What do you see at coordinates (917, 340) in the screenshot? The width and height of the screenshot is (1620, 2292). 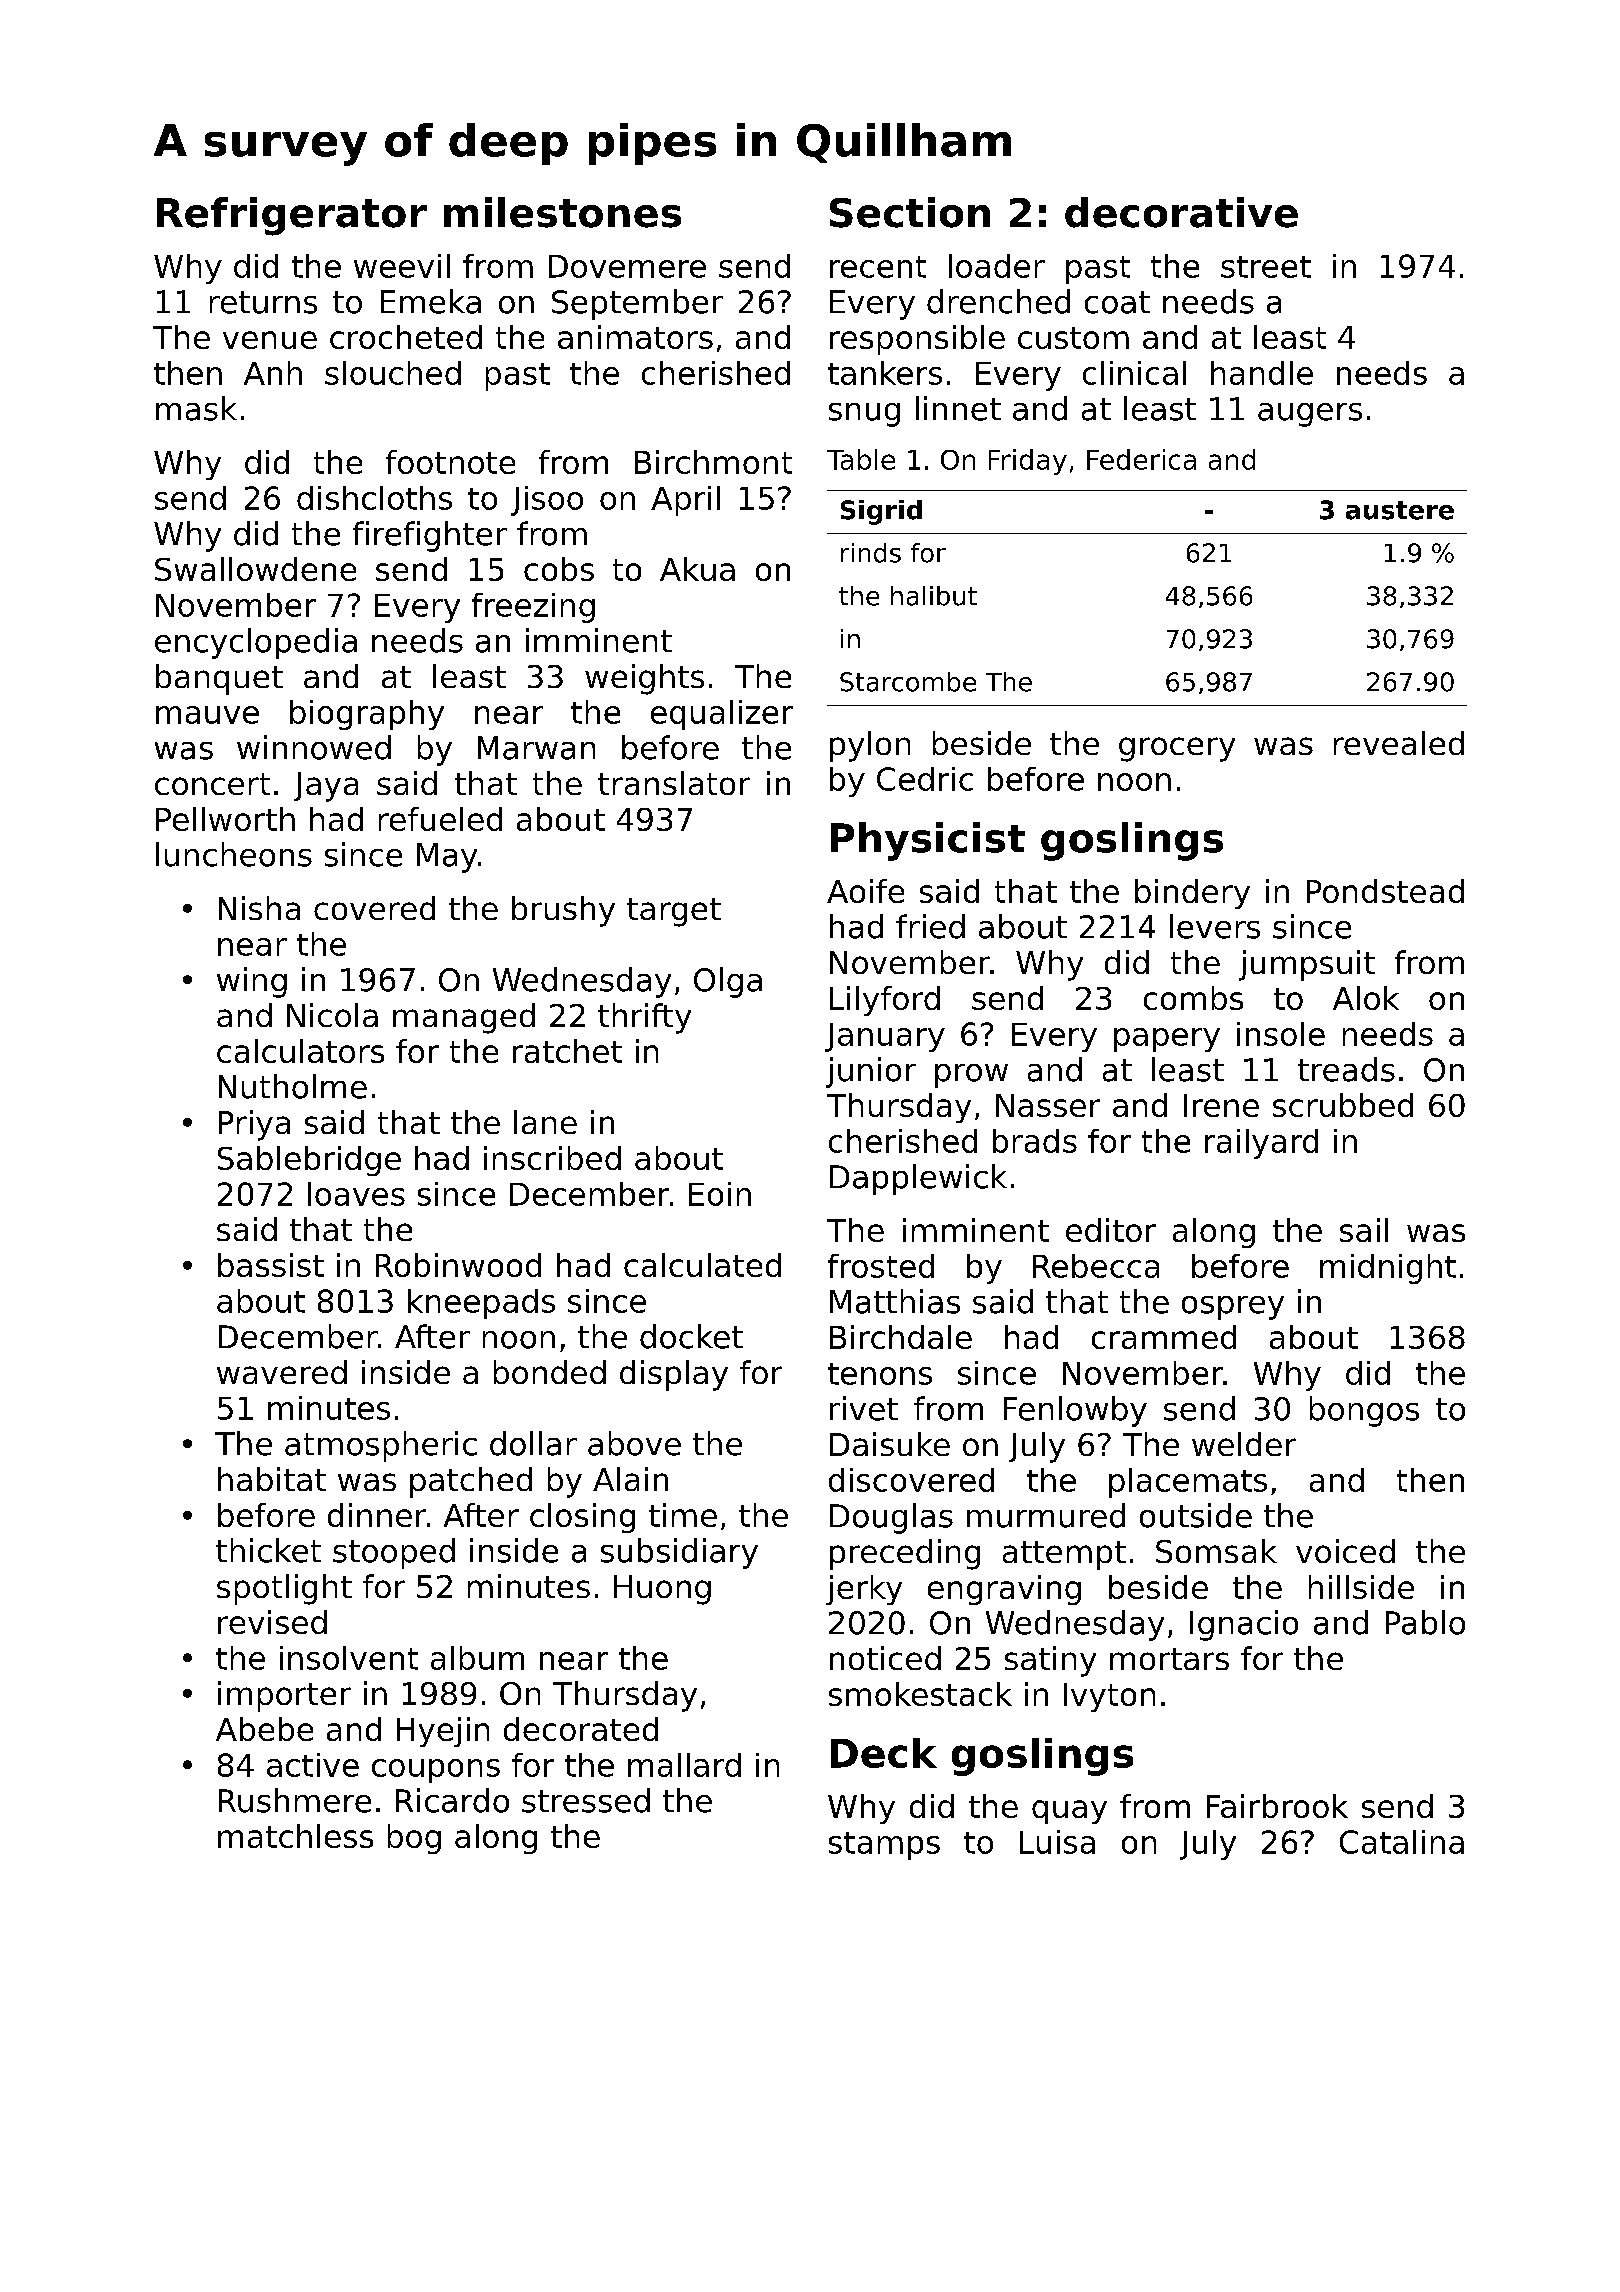 I see `responsible` at bounding box center [917, 340].
